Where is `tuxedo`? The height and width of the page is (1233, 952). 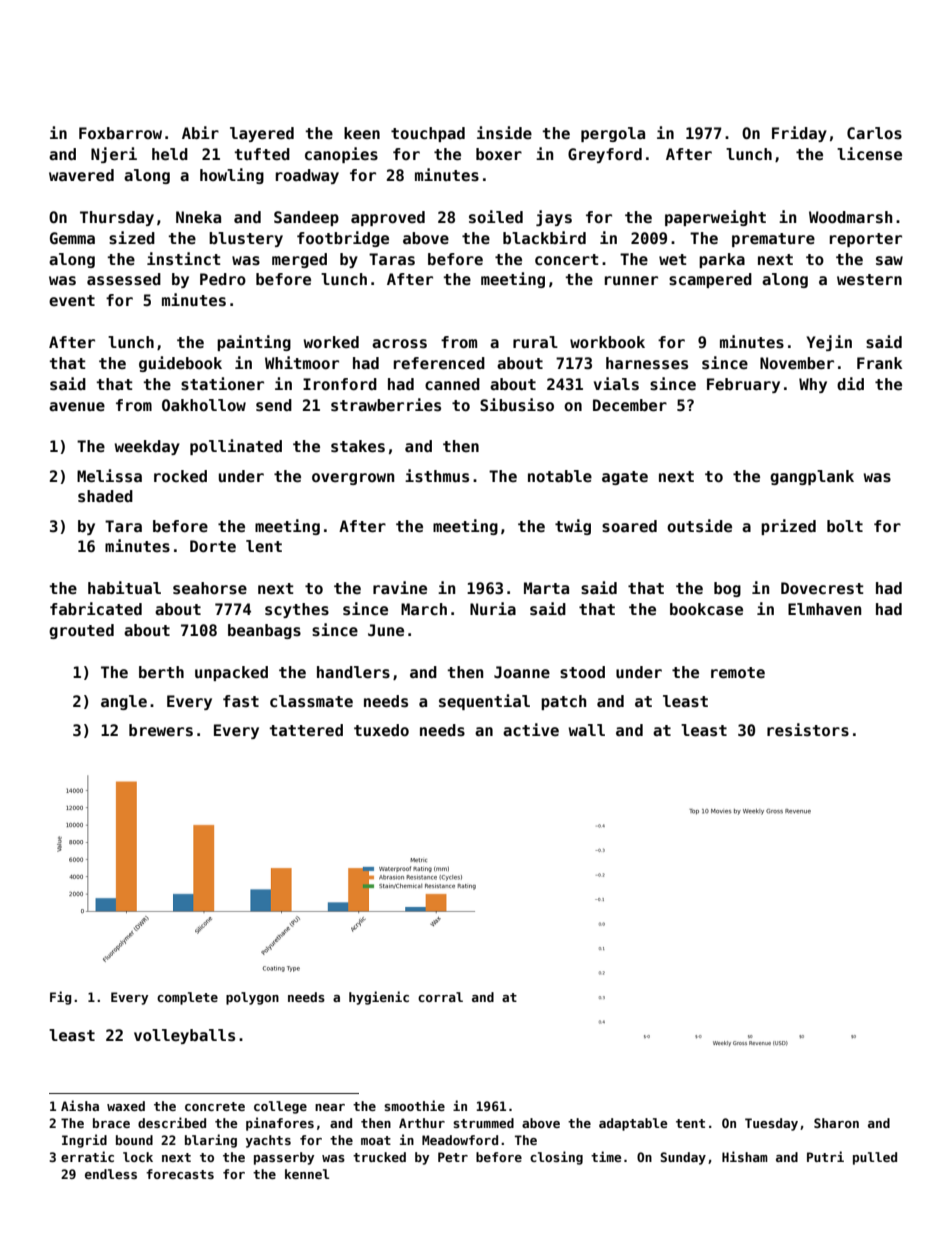
tuxedo is located at coordinates (381, 730).
